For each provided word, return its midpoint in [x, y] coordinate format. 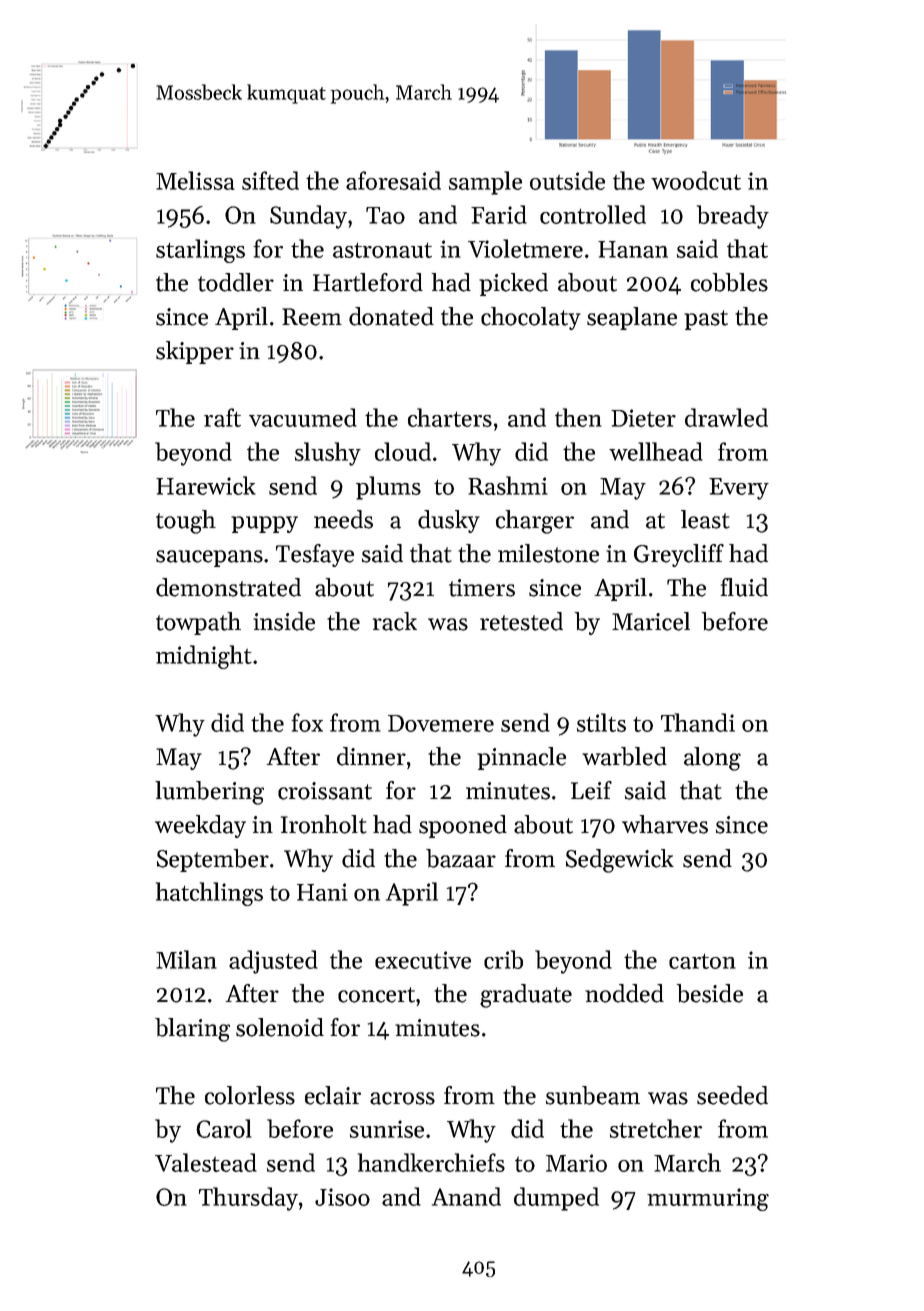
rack [395, 621]
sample [485, 183]
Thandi [698, 722]
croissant [325, 791]
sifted [270, 180]
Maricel [651, 621]
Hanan [633, 249]
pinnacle [521, 758]
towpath [198, 623]
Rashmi [508, 485]
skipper [195, 352]
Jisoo [342, 1197]
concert [376, 995]
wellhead [656, 451]
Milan [186, 959]
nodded [624, 993]
